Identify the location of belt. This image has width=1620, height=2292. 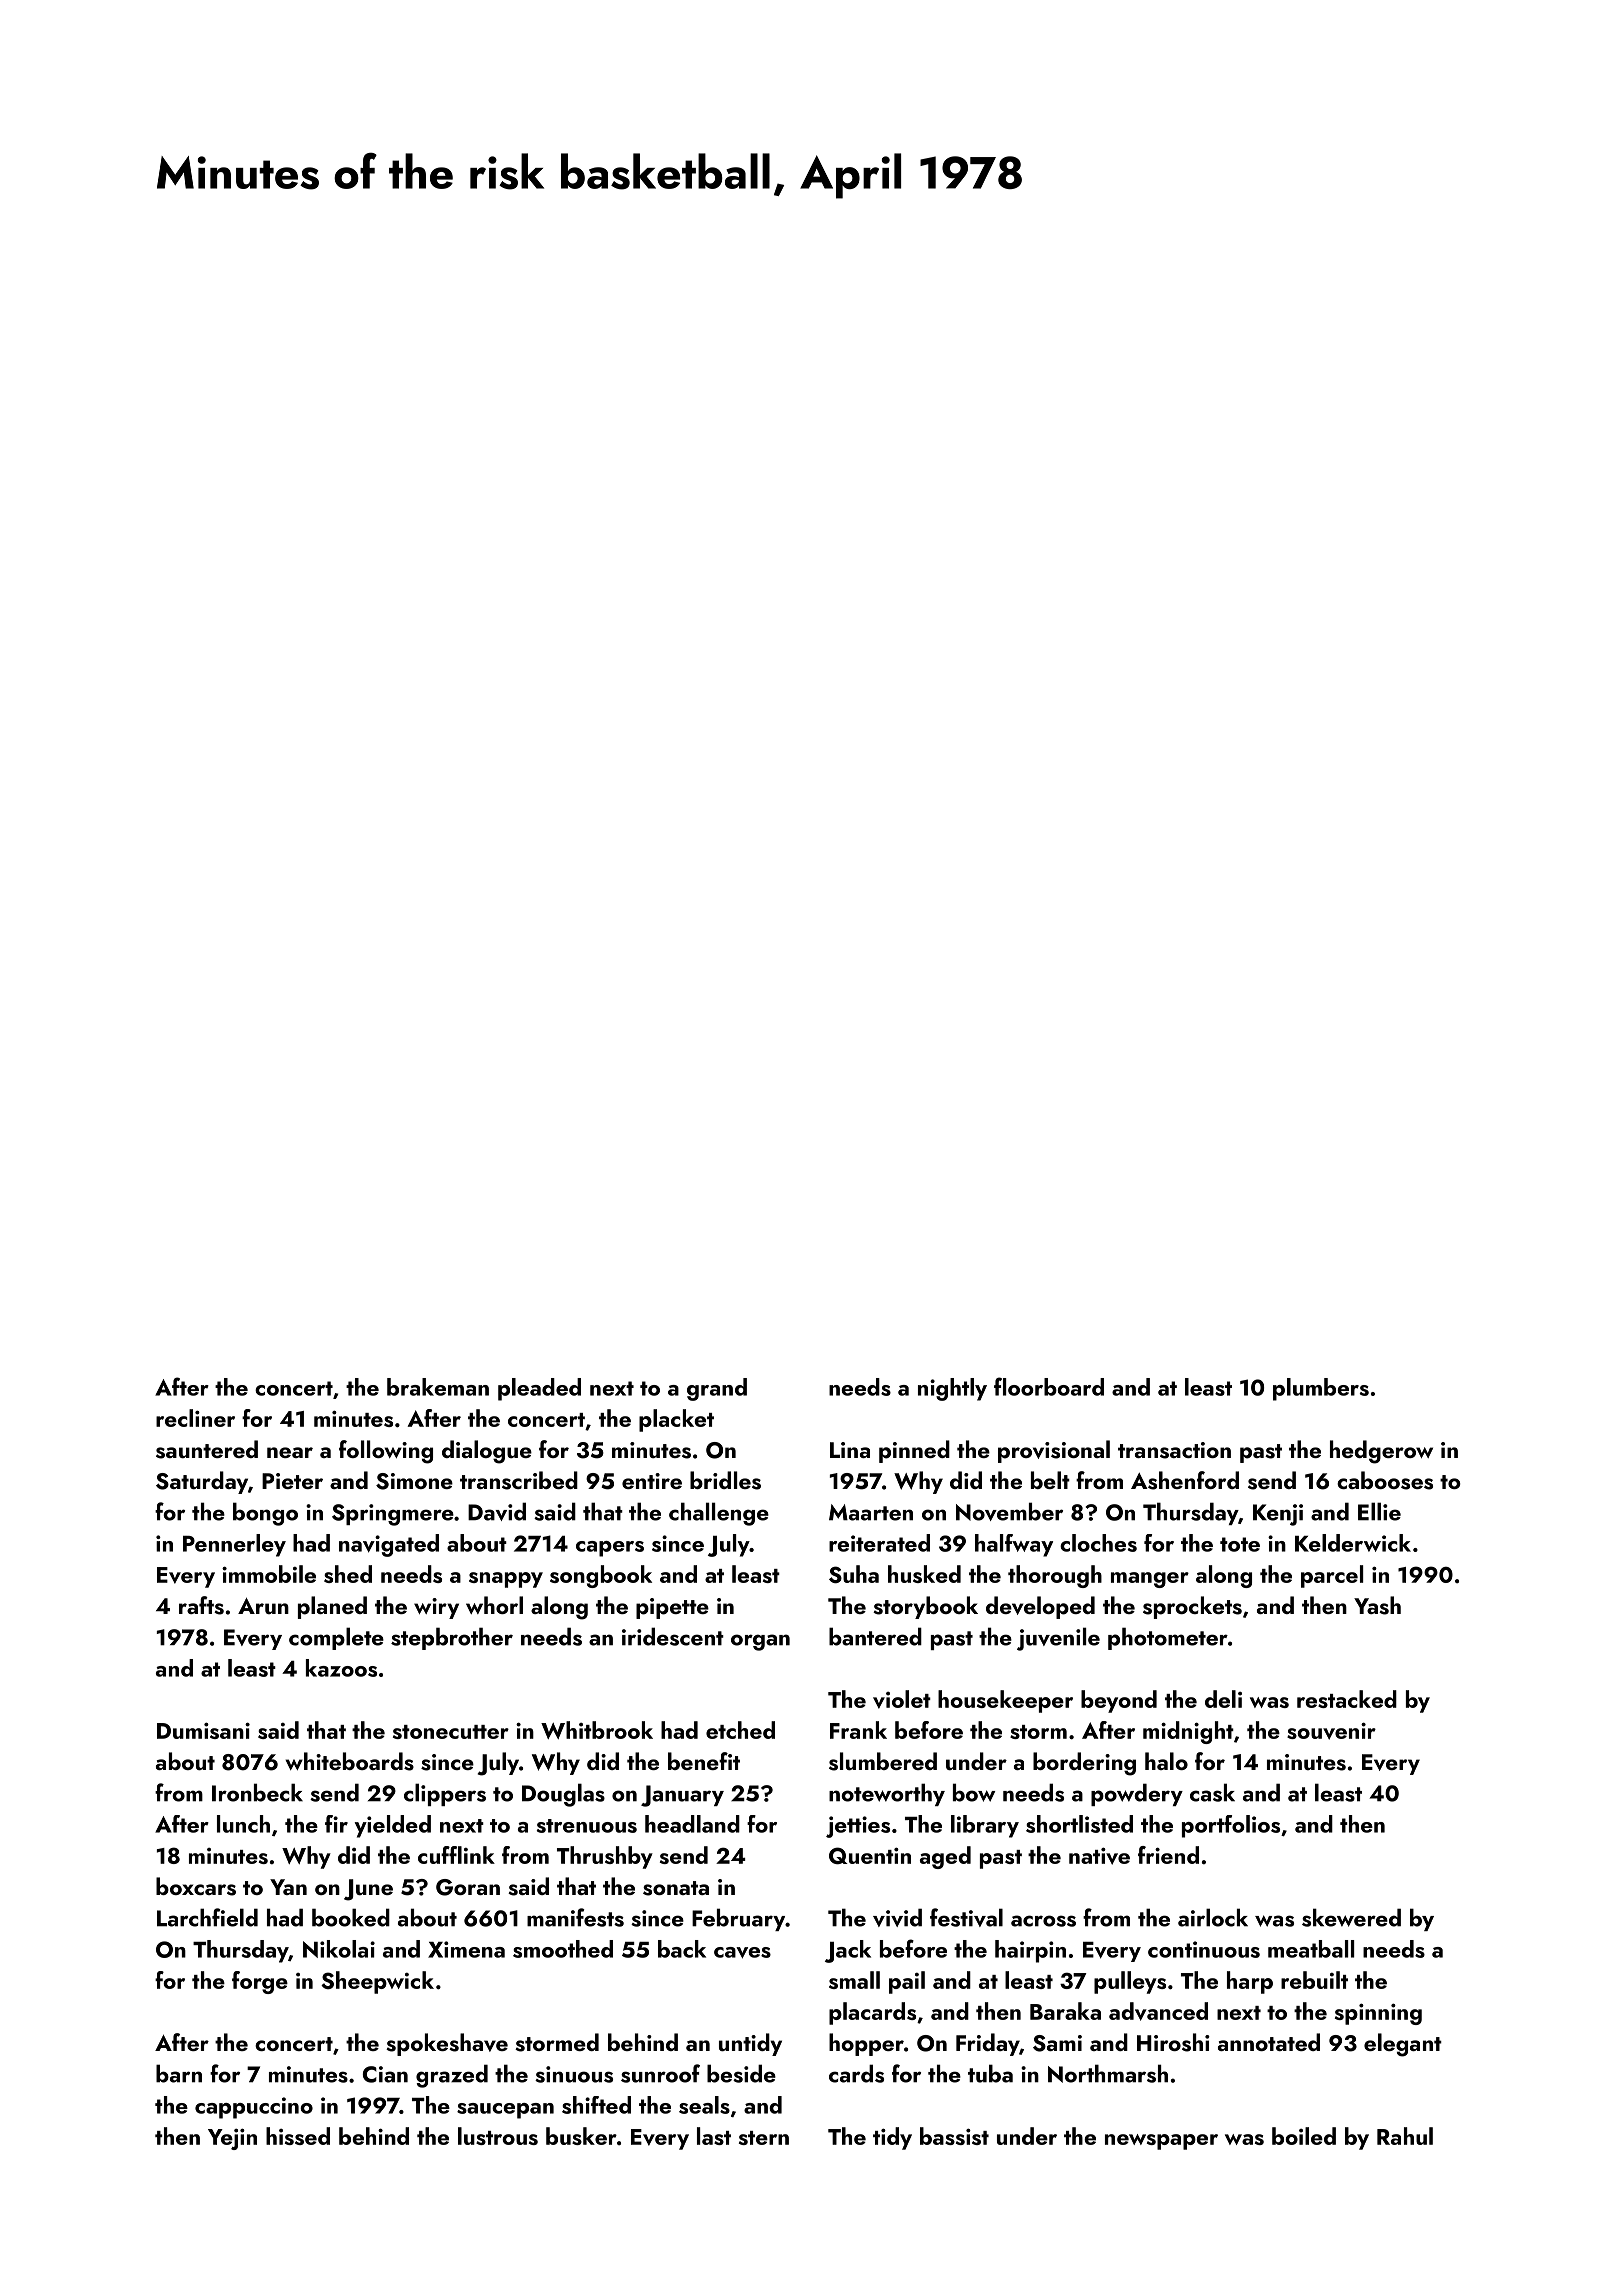
(1050, 1480).
